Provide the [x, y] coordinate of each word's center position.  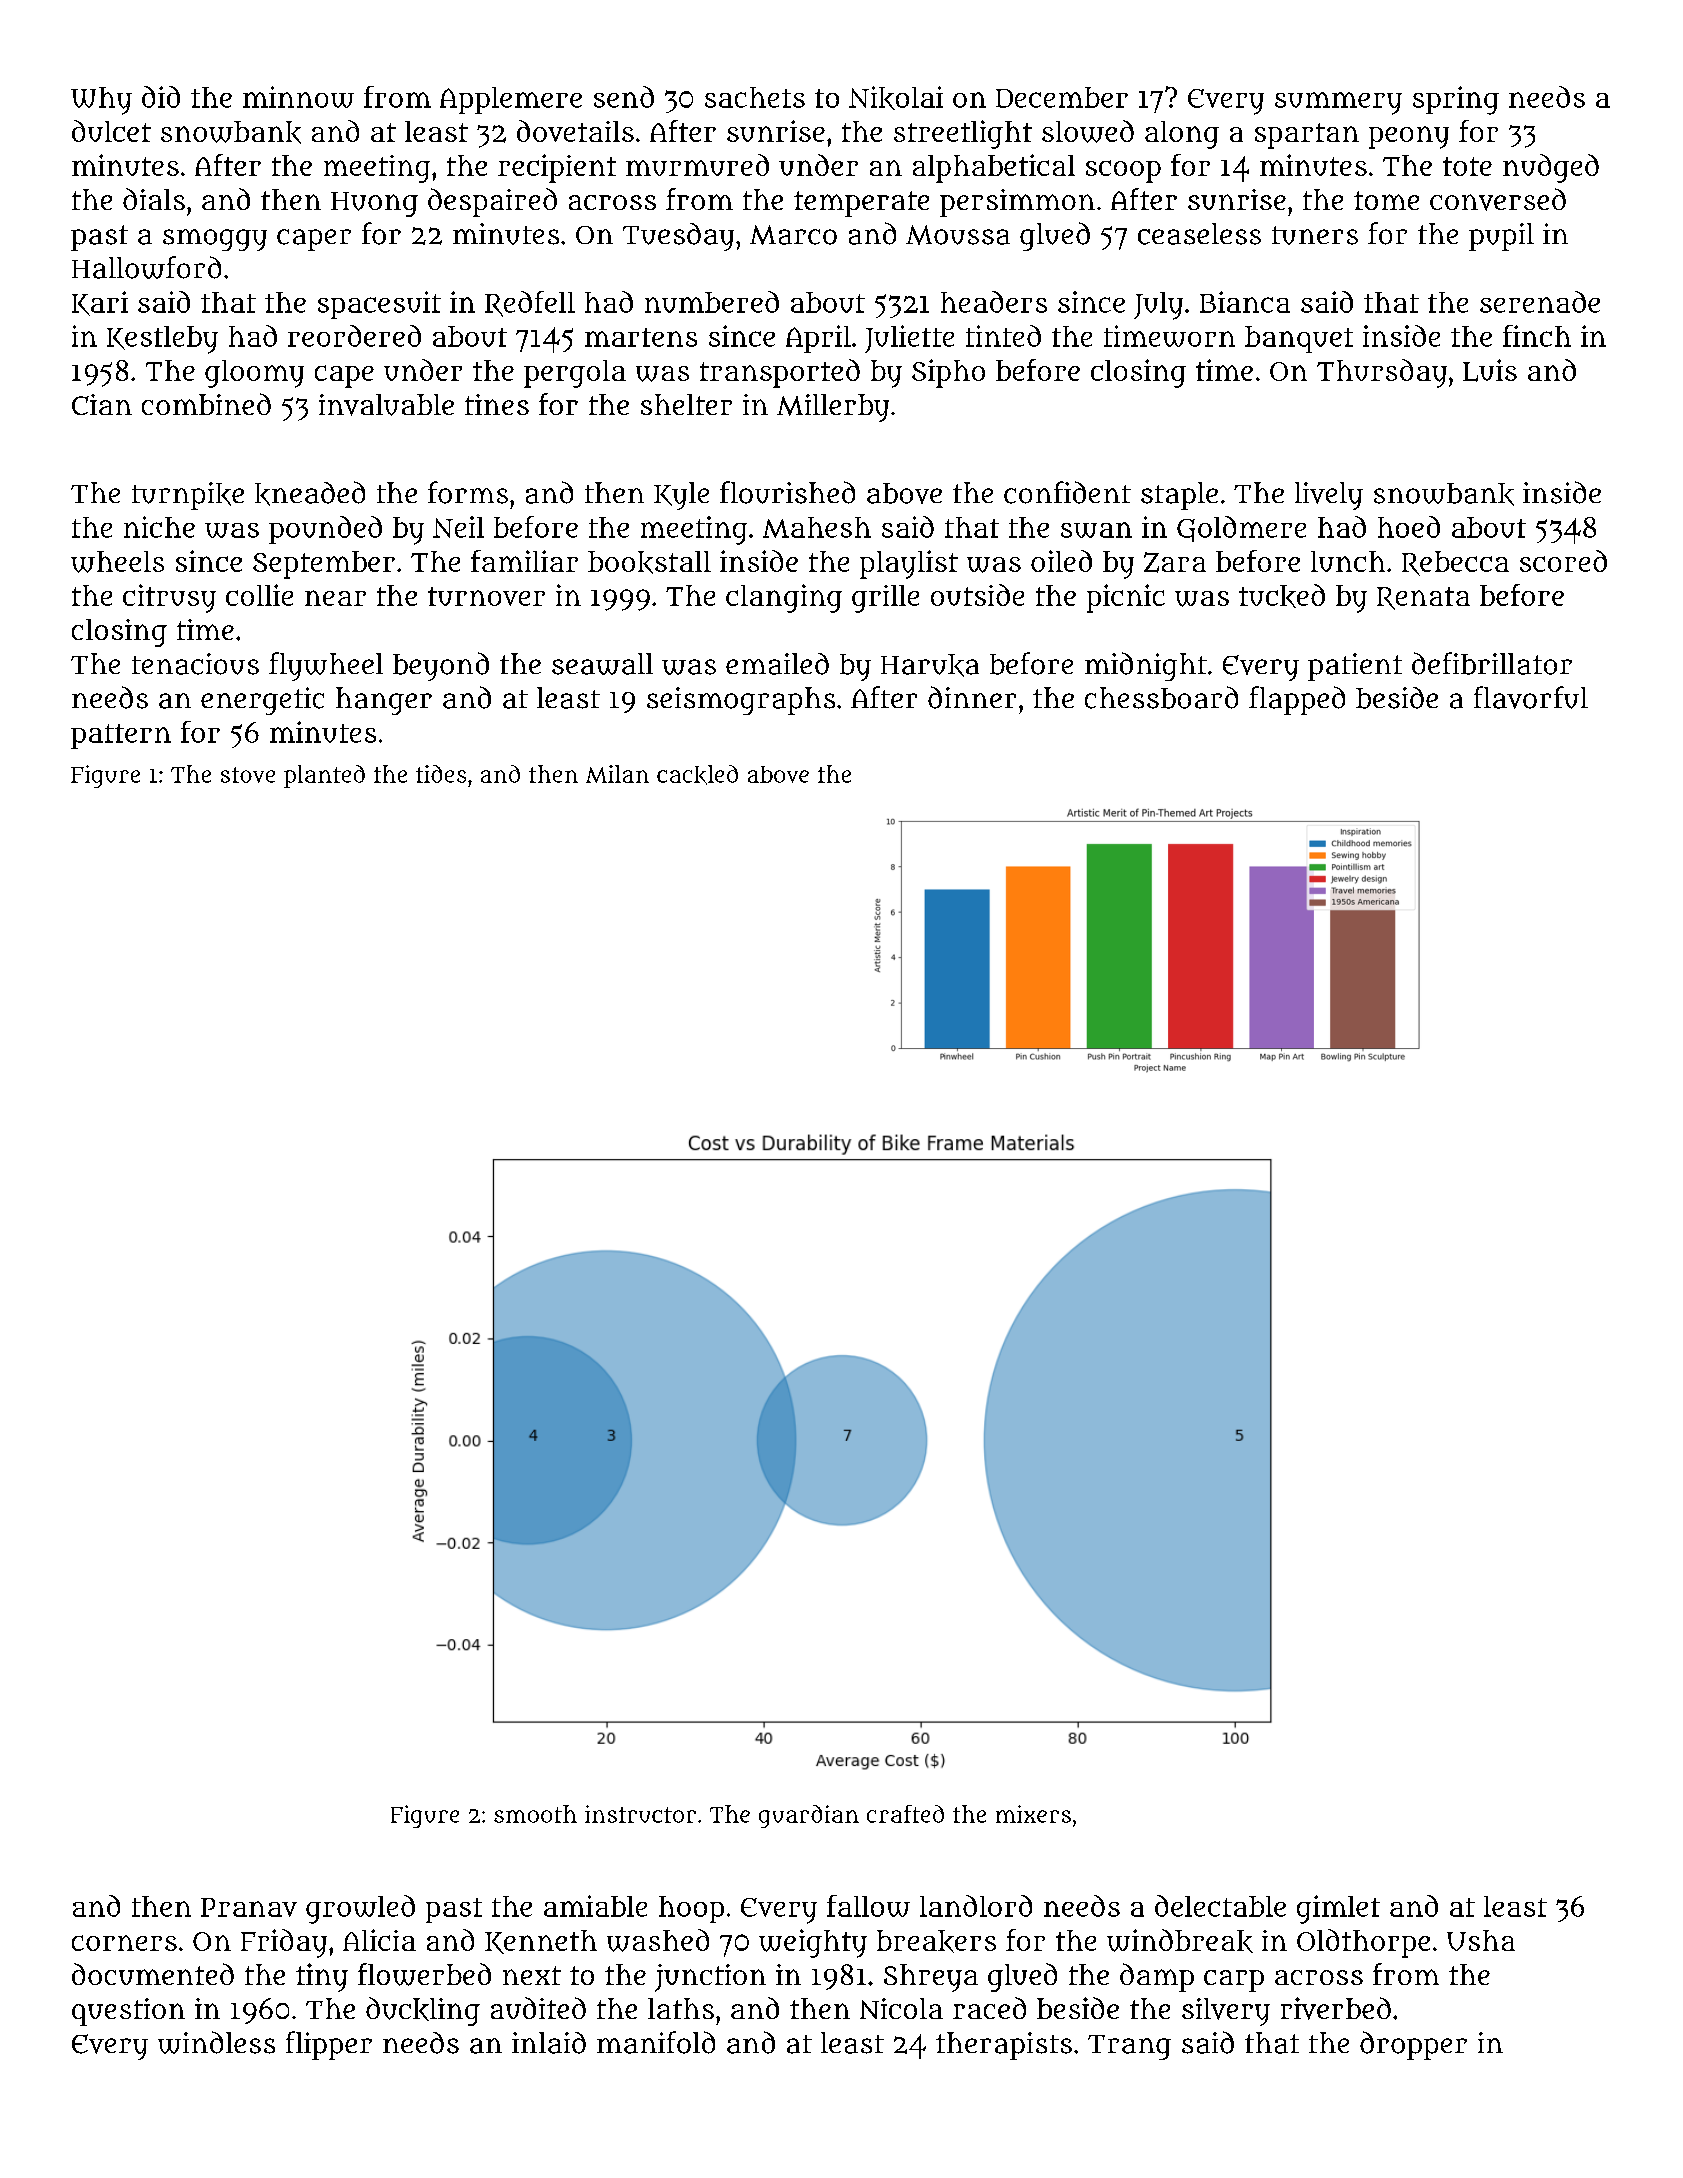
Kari [100, 303]
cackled [697, 775]
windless [216, 2042]
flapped [1297, 700]
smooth [535, 1814]
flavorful [1531, 697]
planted [324, 776]
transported [780, 373]
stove [248, 775]
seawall [602, 664]
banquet [1299, 339]
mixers [1033, 1814]
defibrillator [1492, 663]
